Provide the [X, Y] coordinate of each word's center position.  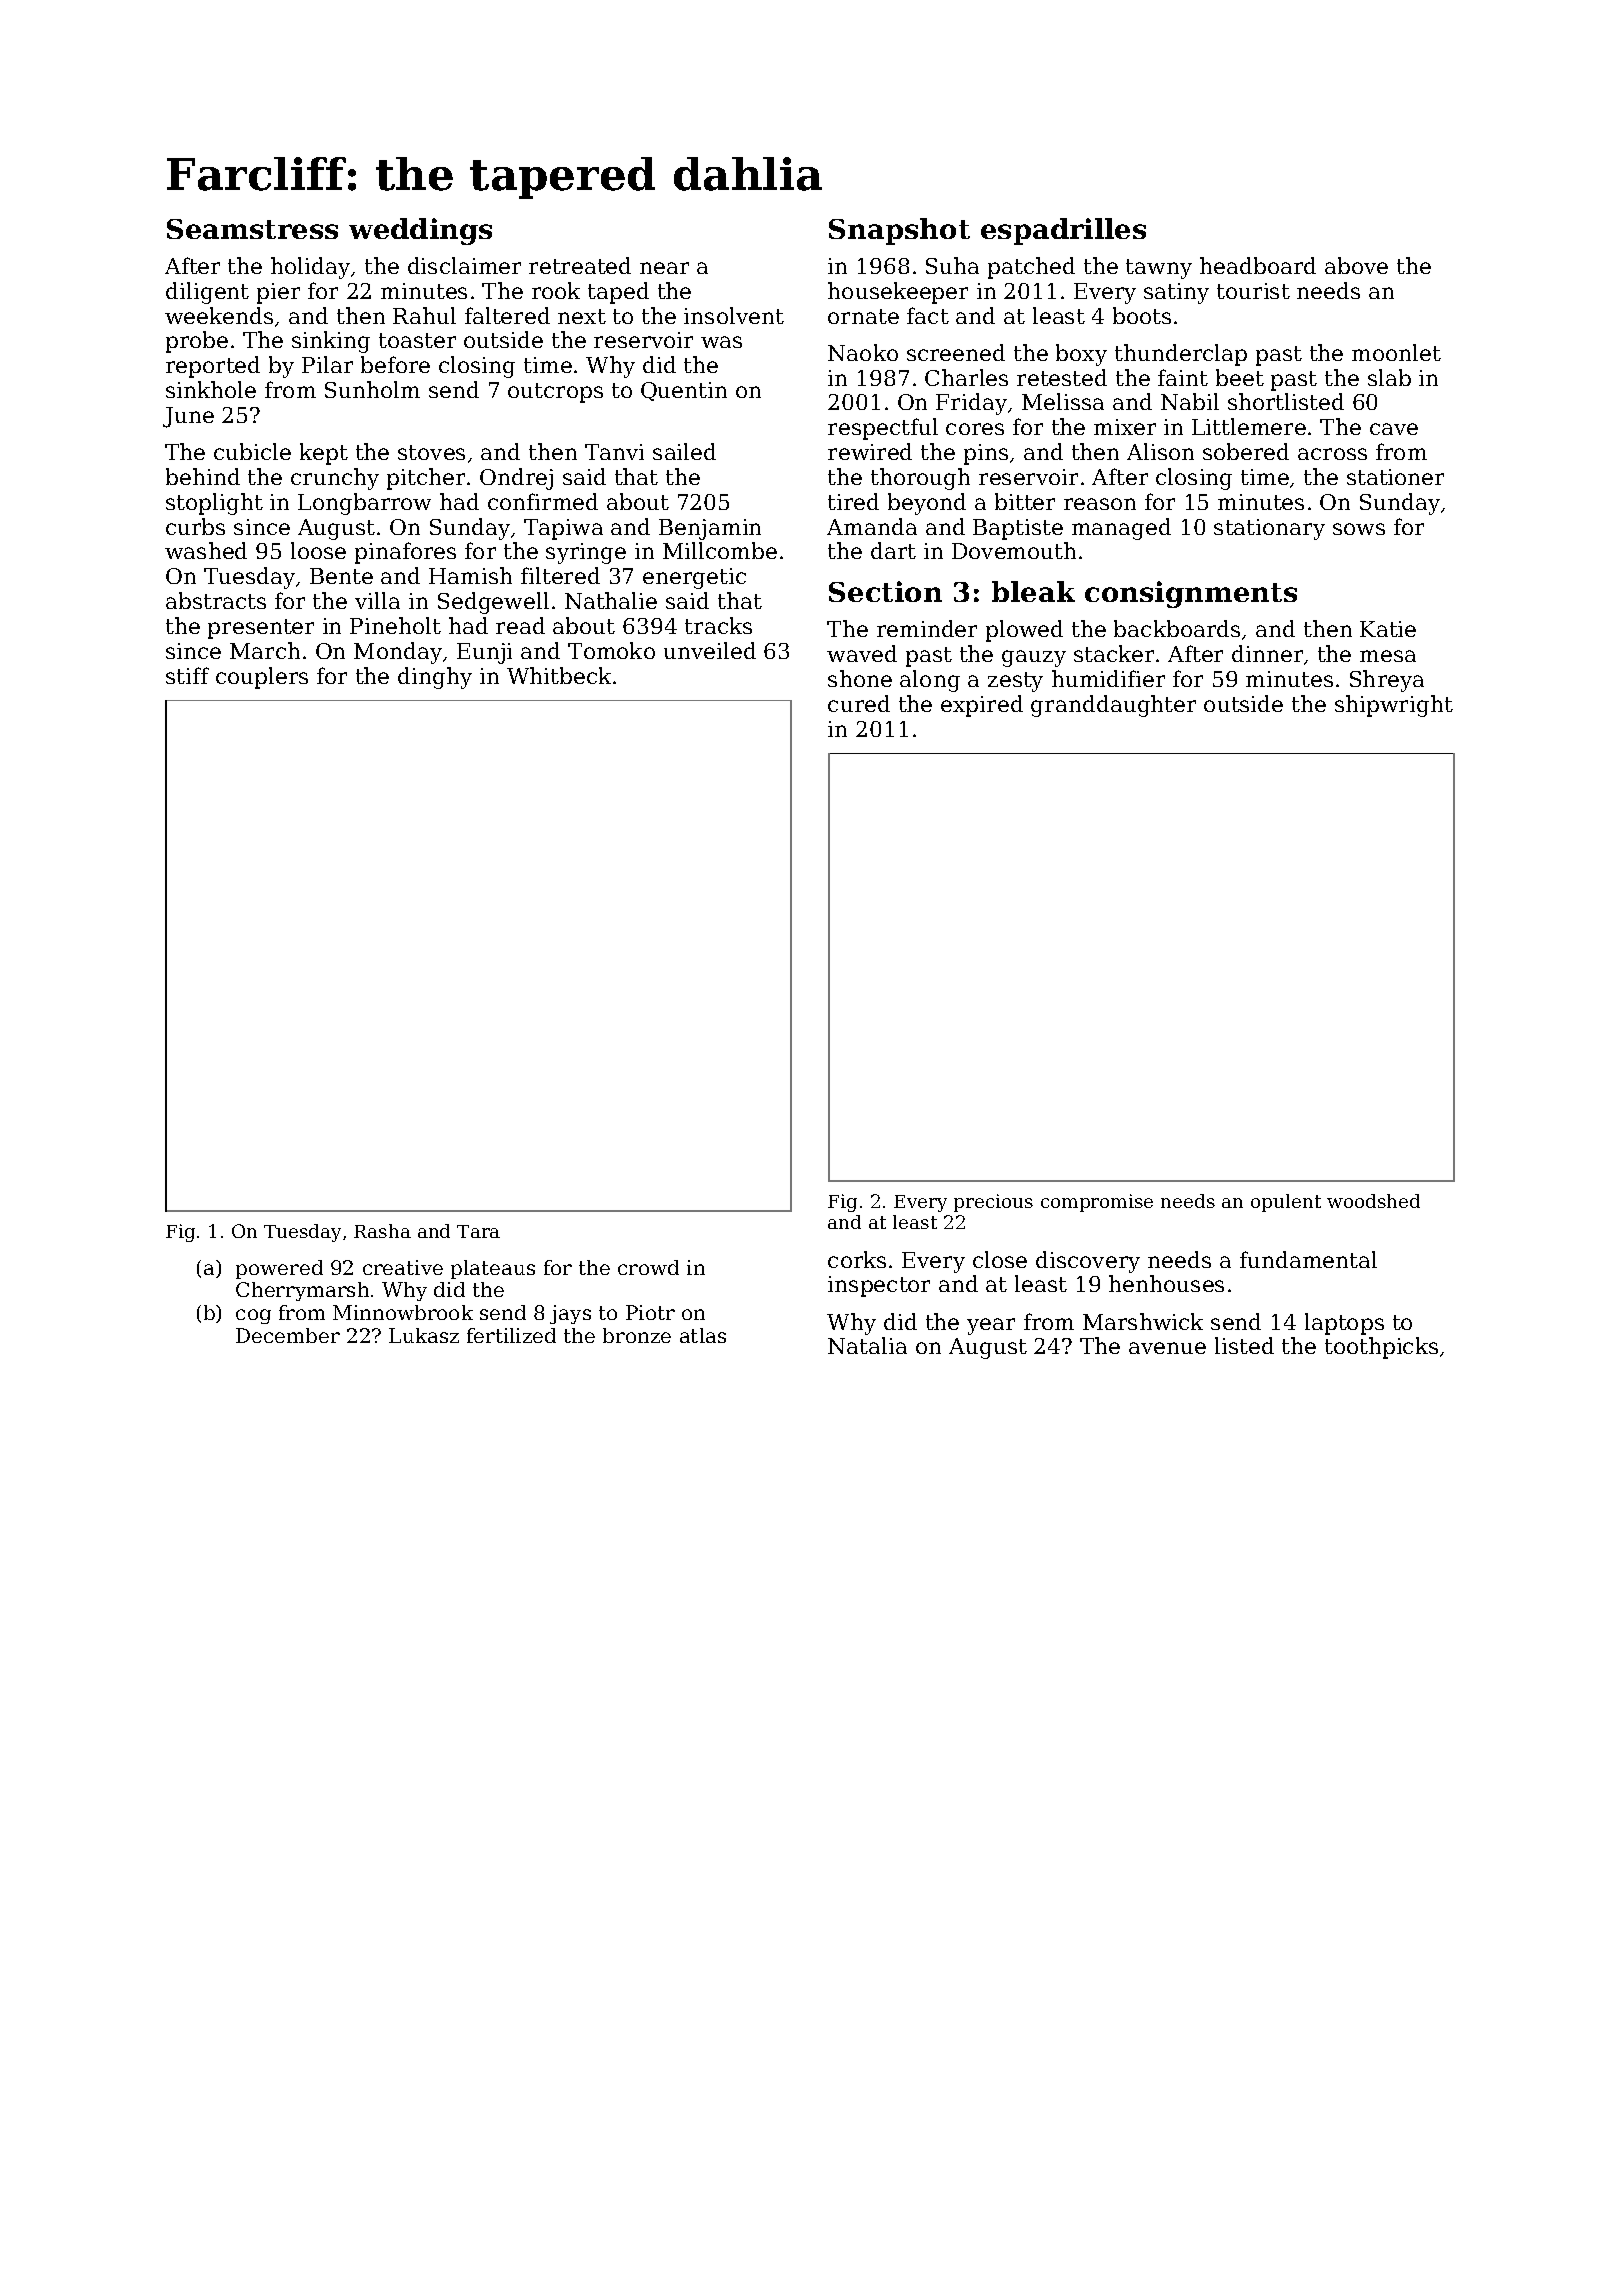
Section [885, 591]
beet [1240, 377]
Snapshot [899, 231]
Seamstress [252, 229]
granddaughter [1113, 706]
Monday [398, 653]
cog [253, 1316]
